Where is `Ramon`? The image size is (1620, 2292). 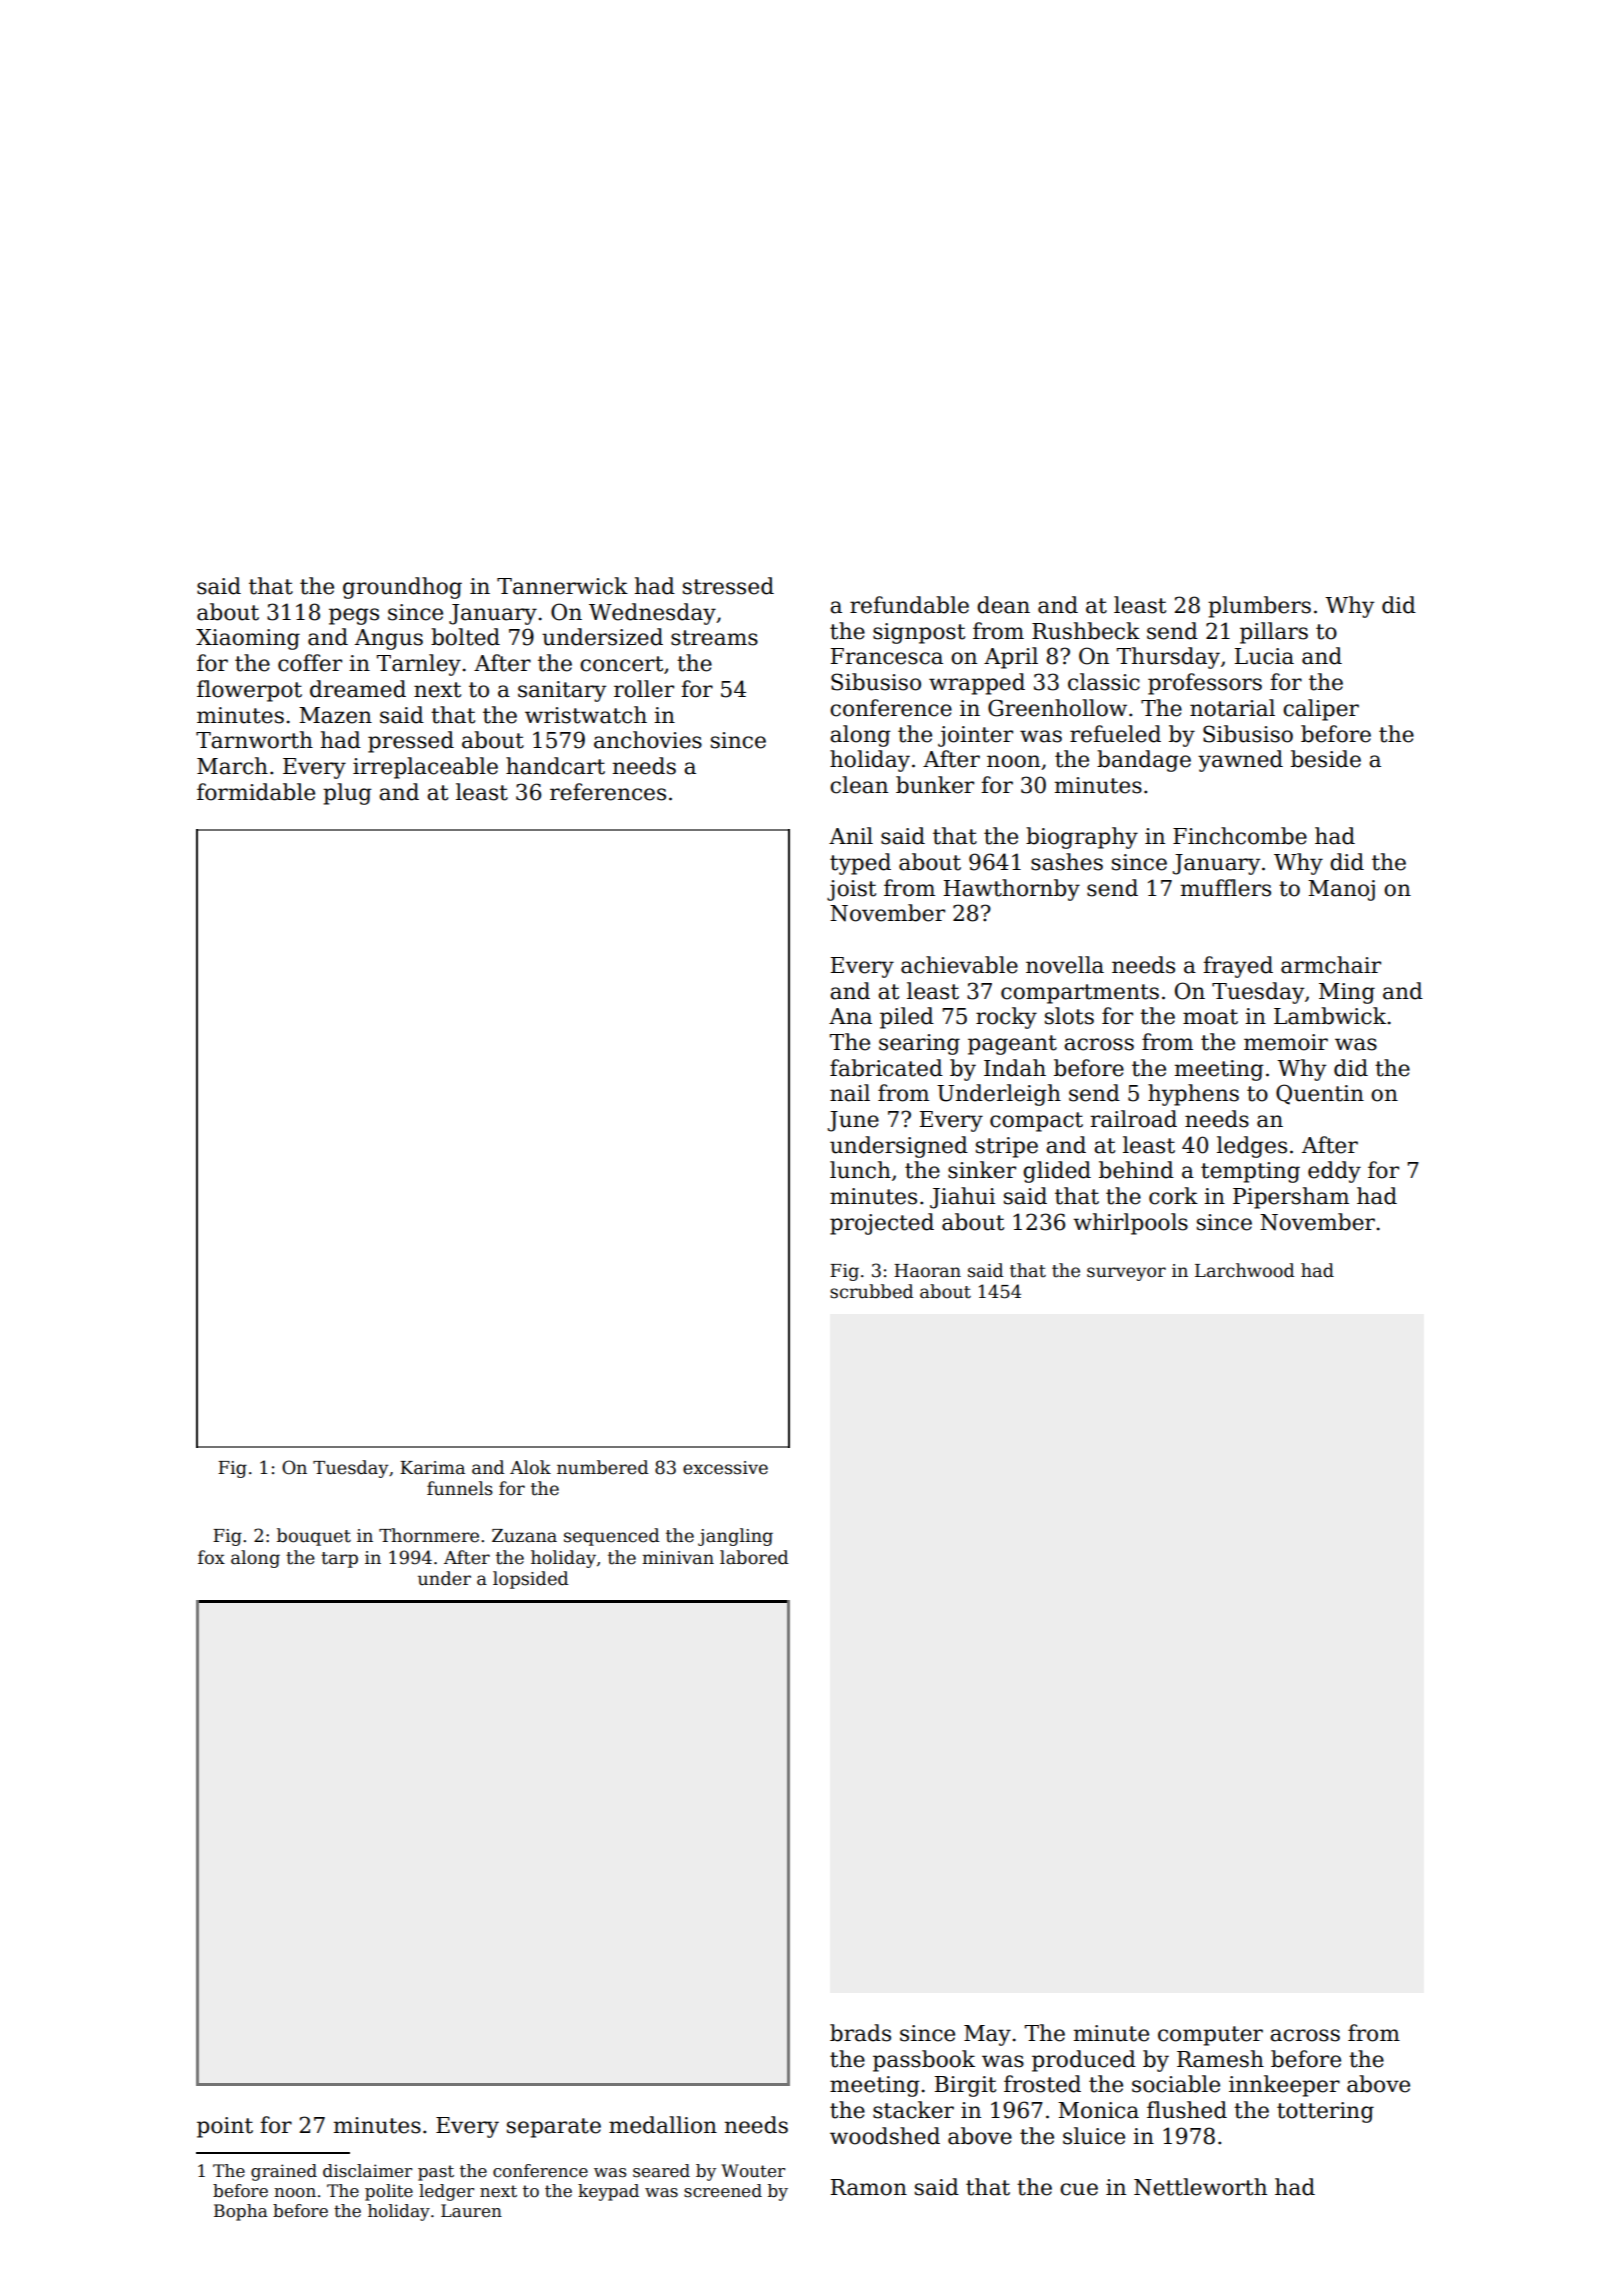 Ramon is located at coordinates (869, 2187).
